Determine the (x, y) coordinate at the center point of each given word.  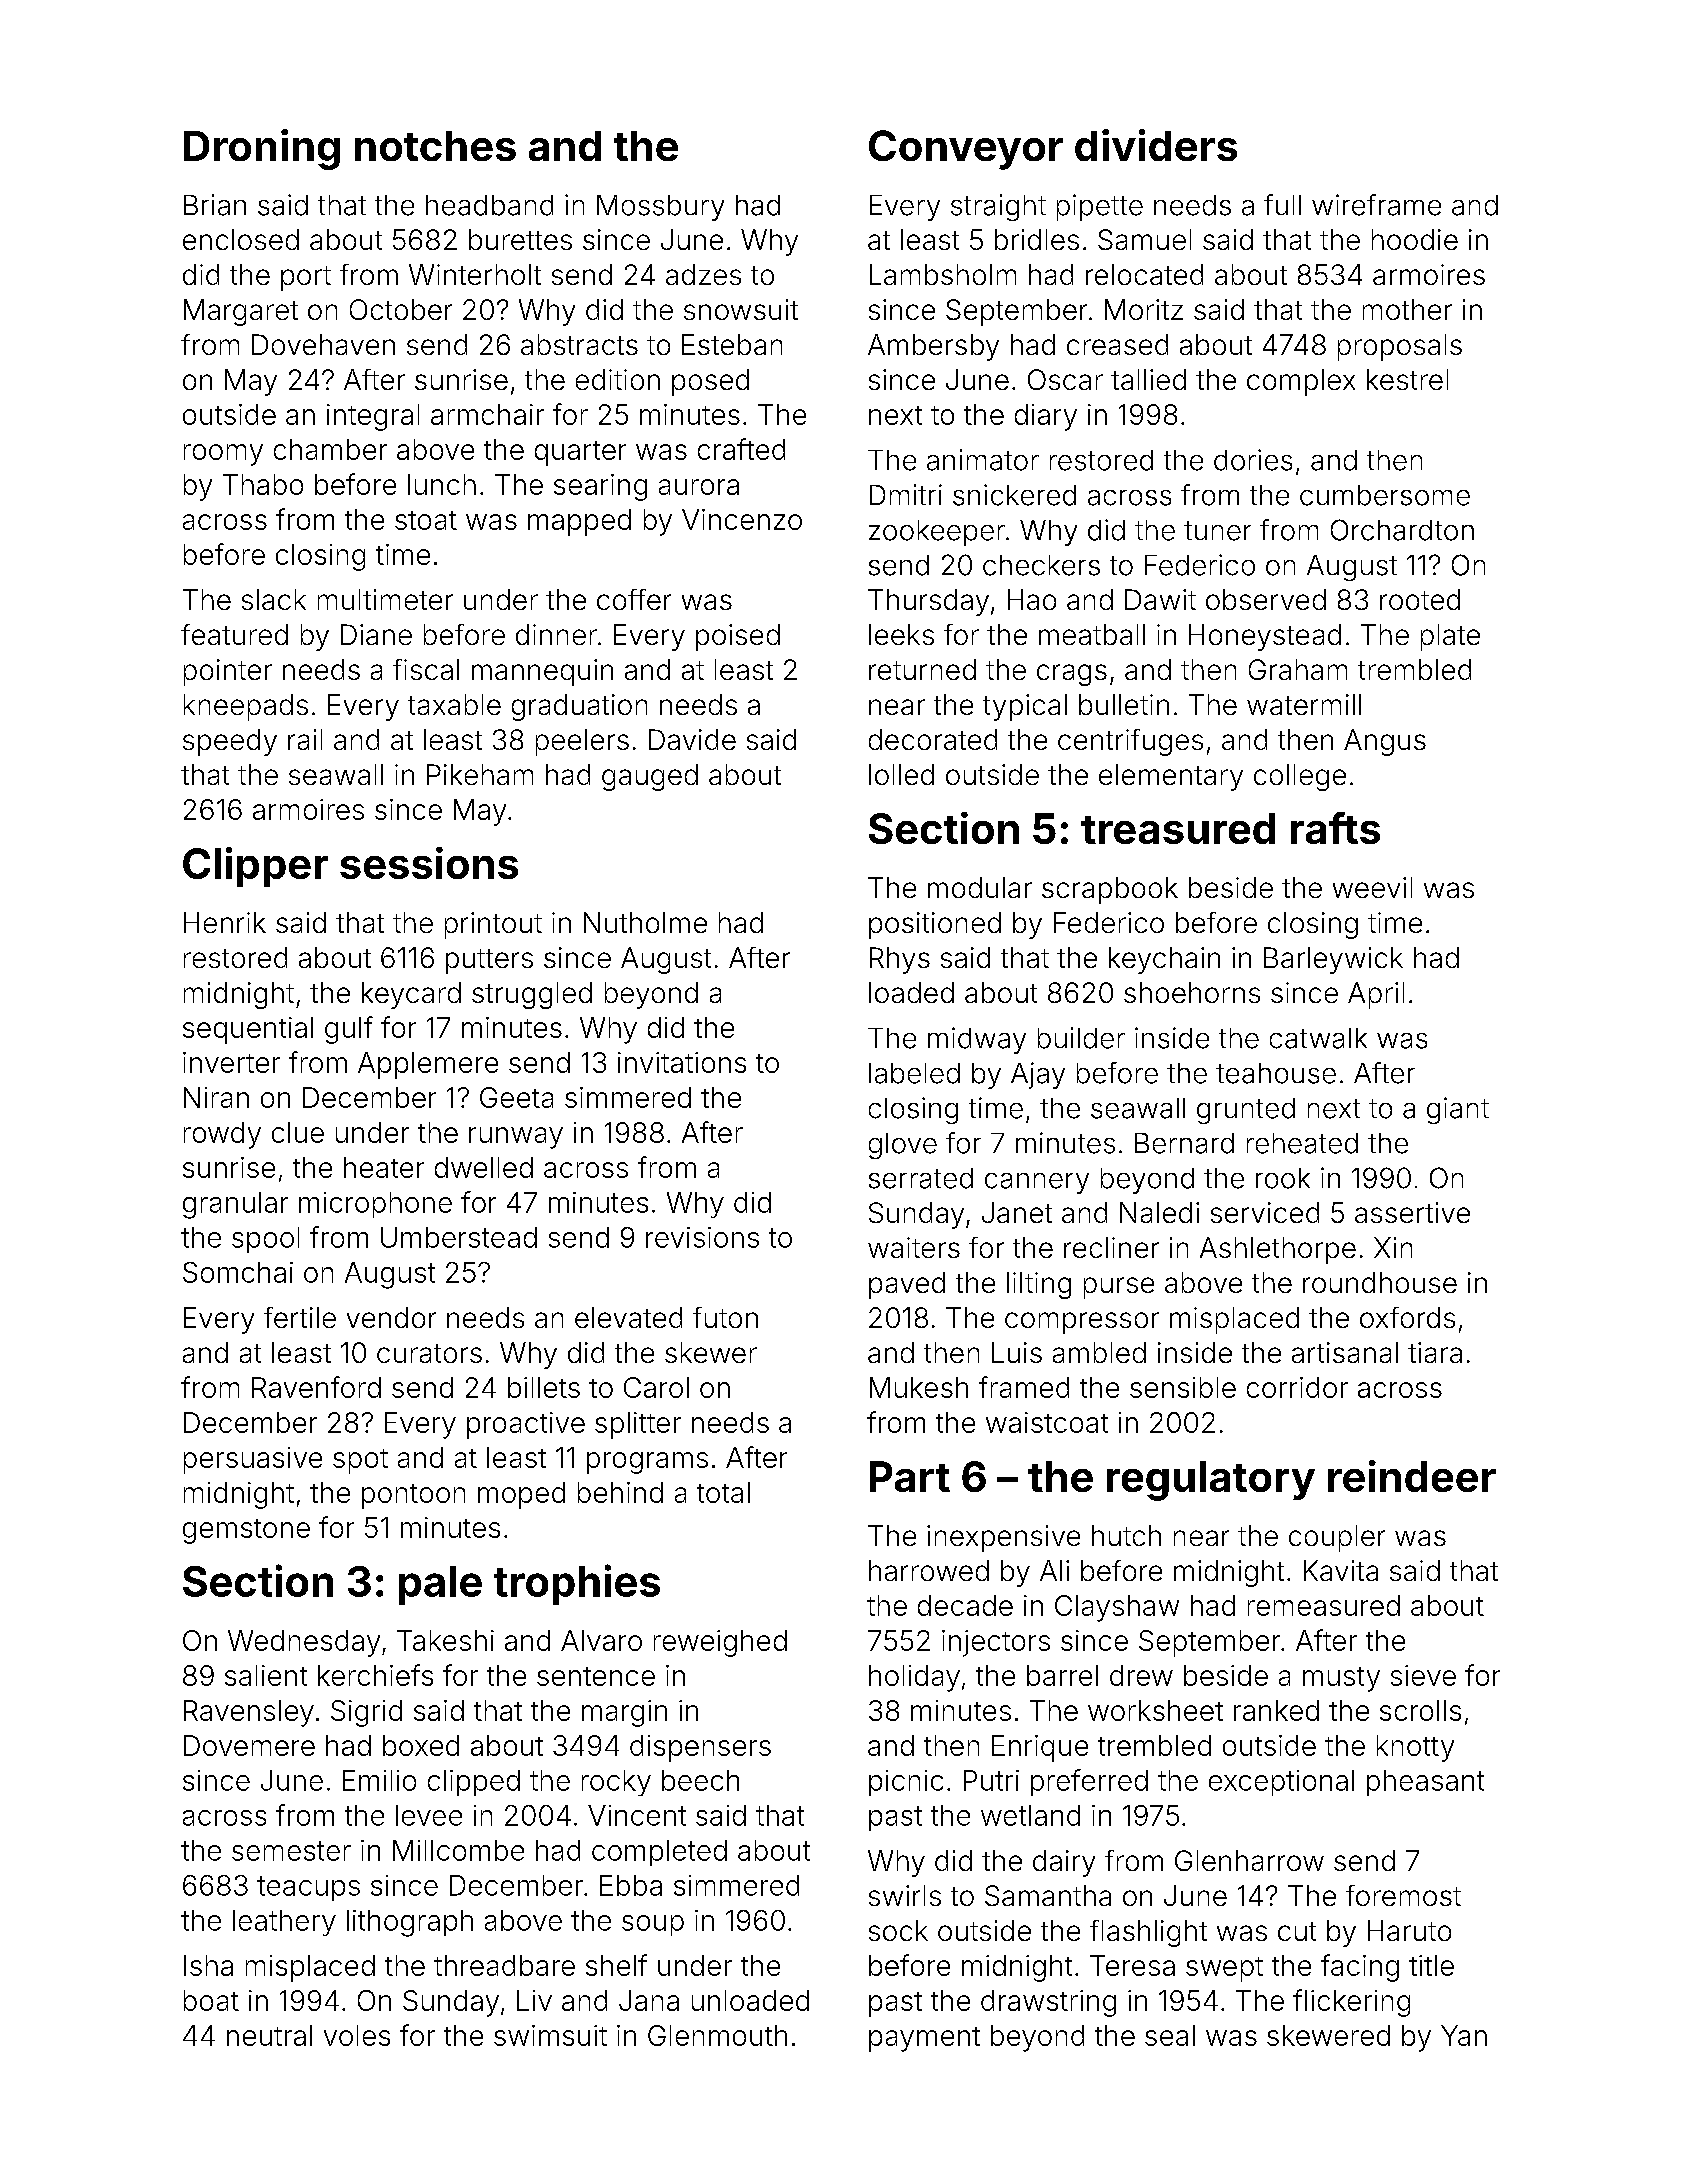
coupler (1337, 1538)
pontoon (413, 1496)
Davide (692, 739)
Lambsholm (943, 274)
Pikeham (480, 774)
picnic (906, 1783)
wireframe (1376, 205)
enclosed (241, 239)
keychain (1164, 960)
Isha (208, 1965)
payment (924, 2039)
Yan (1464, 2035)
